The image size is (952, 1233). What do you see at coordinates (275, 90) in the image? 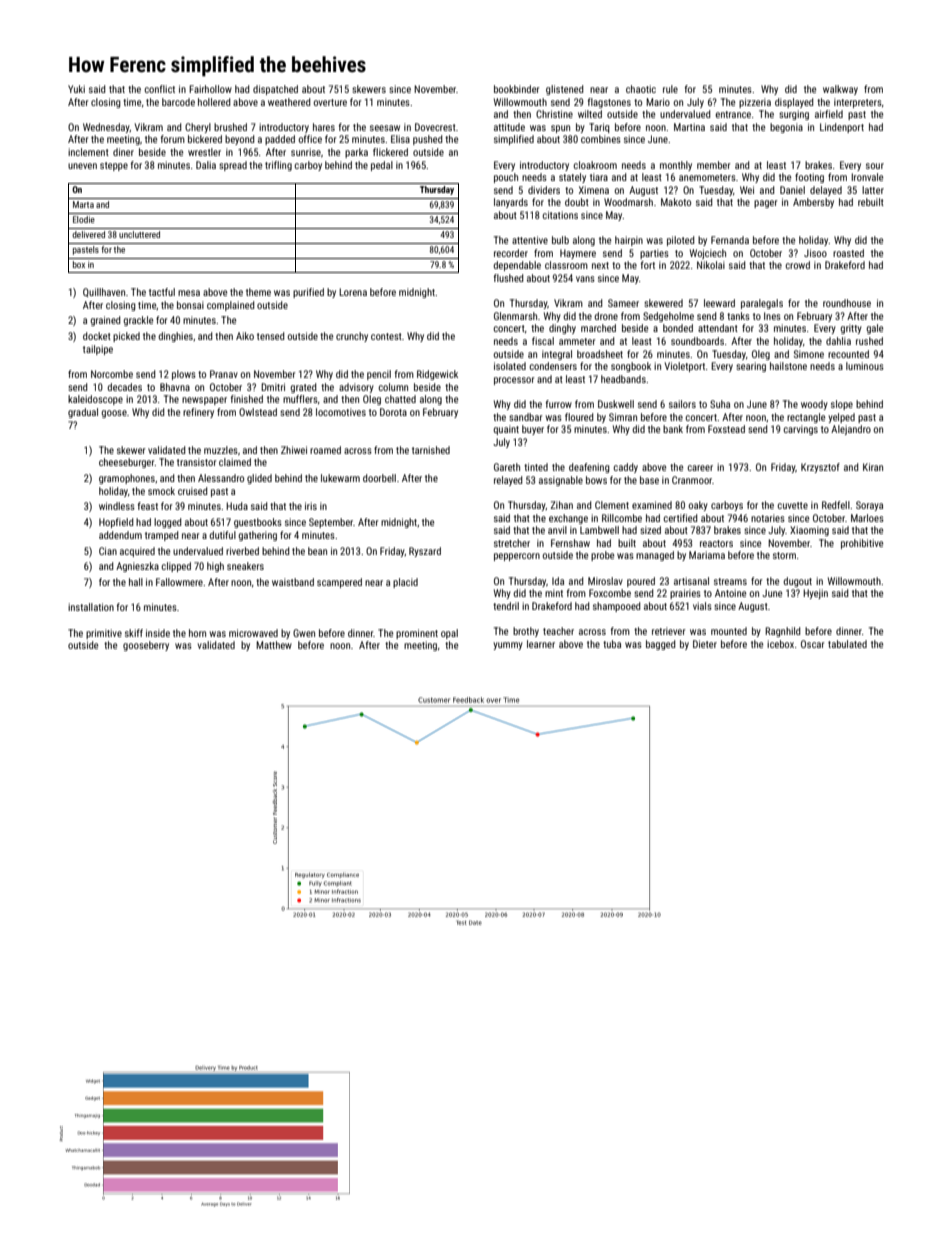
I see `dispatched` at bounding box center [275, 90].
